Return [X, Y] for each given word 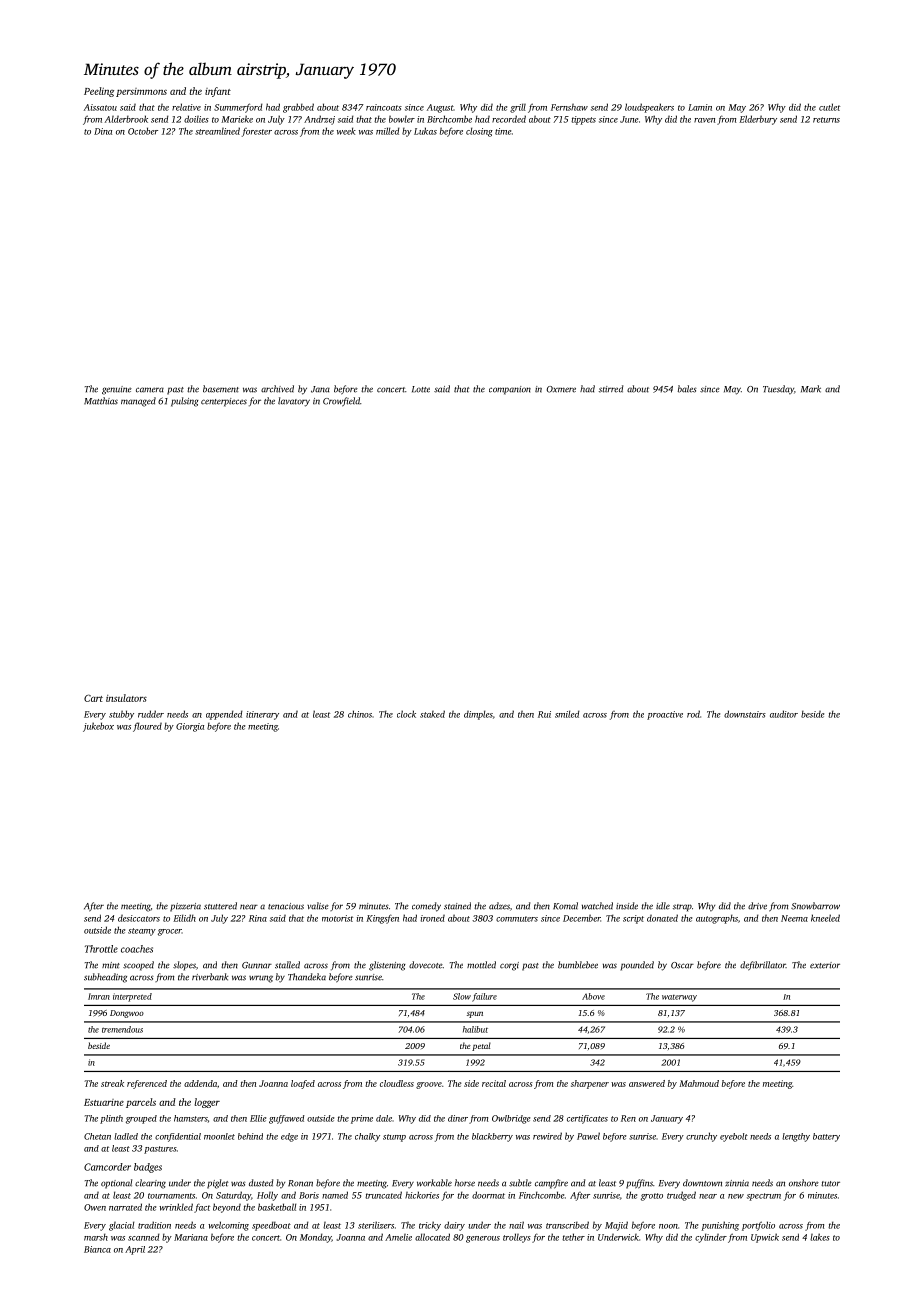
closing [479, 132]
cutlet [829, 107]
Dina [103, 131]
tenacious [286, 906]
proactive [665, 715]
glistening [387, 966]
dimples [478, 715]
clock [406, 714]
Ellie [258, 1118]
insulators [126, 698]
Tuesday [778, 390]
